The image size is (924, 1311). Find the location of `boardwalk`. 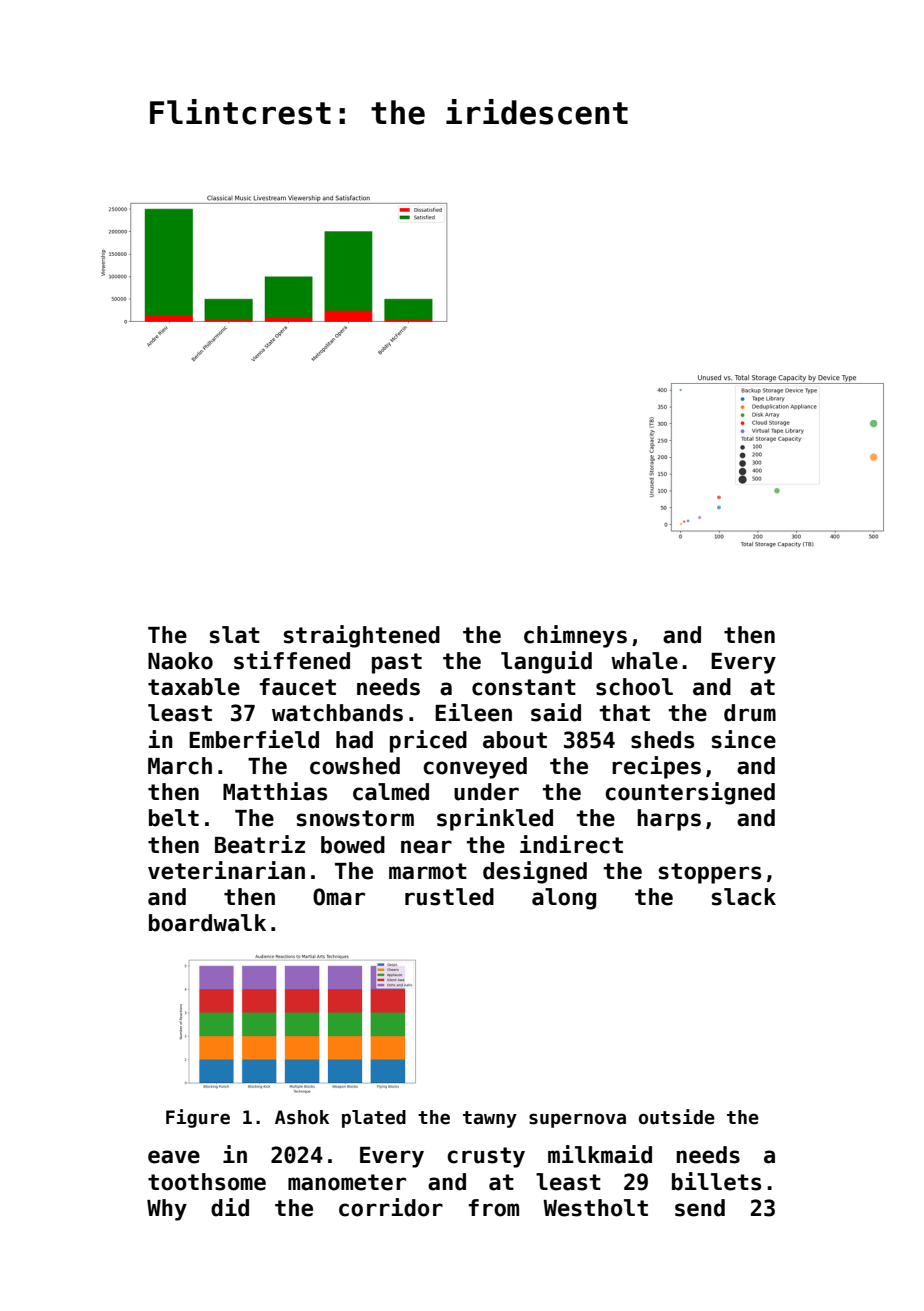

boardwalk is located at coordinates (207, 923).
